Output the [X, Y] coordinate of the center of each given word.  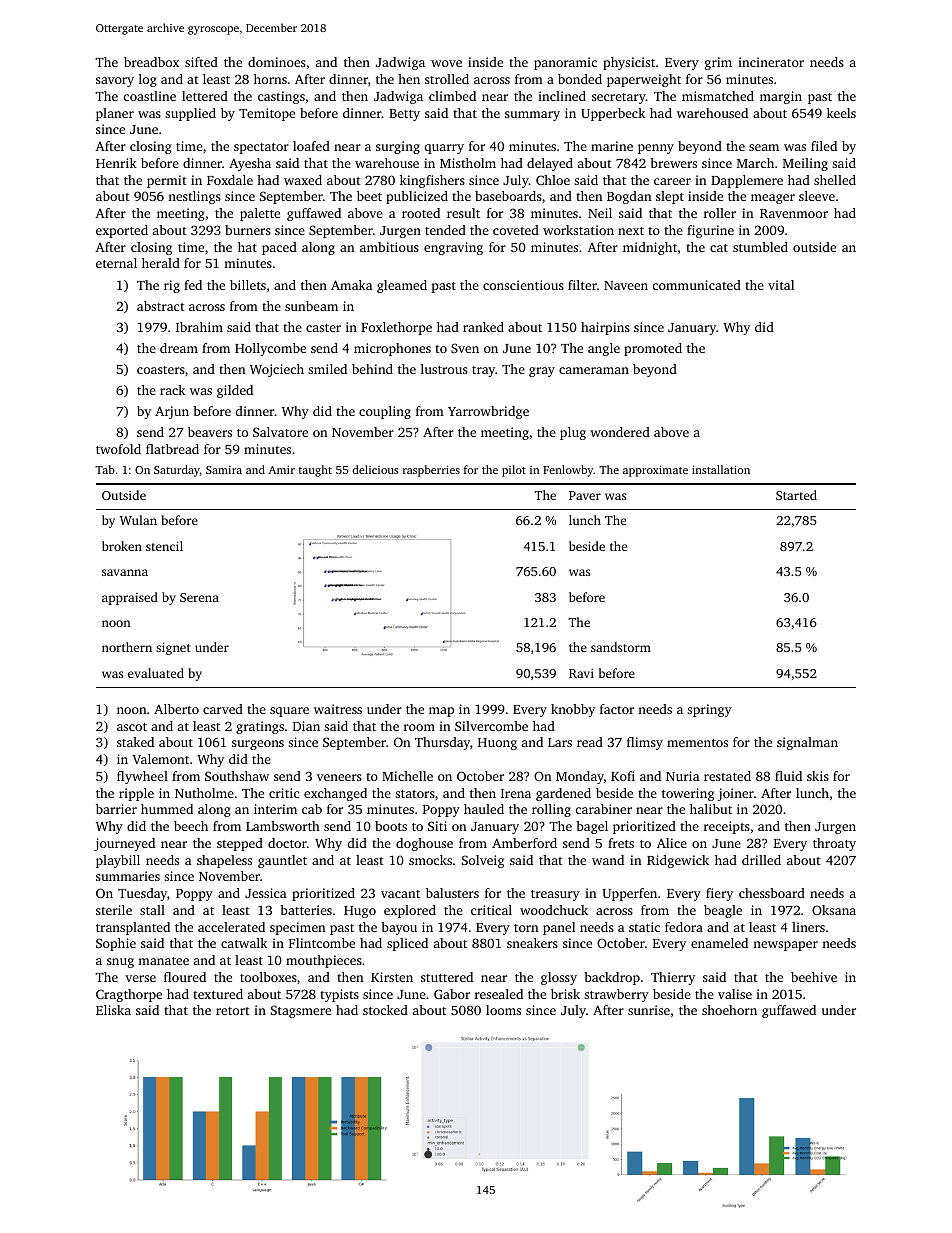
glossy [559, 978]
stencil [164, 546]
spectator [261, 148]
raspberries [431, 471]
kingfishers [432, 181]
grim [718, 63]
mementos [697, 743]
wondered [620, 432]
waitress [338, 709]
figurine [710, 231]
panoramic [565, 63]
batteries [306, 910]
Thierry [673, 978]
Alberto [176, 709]
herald [161, 263]
